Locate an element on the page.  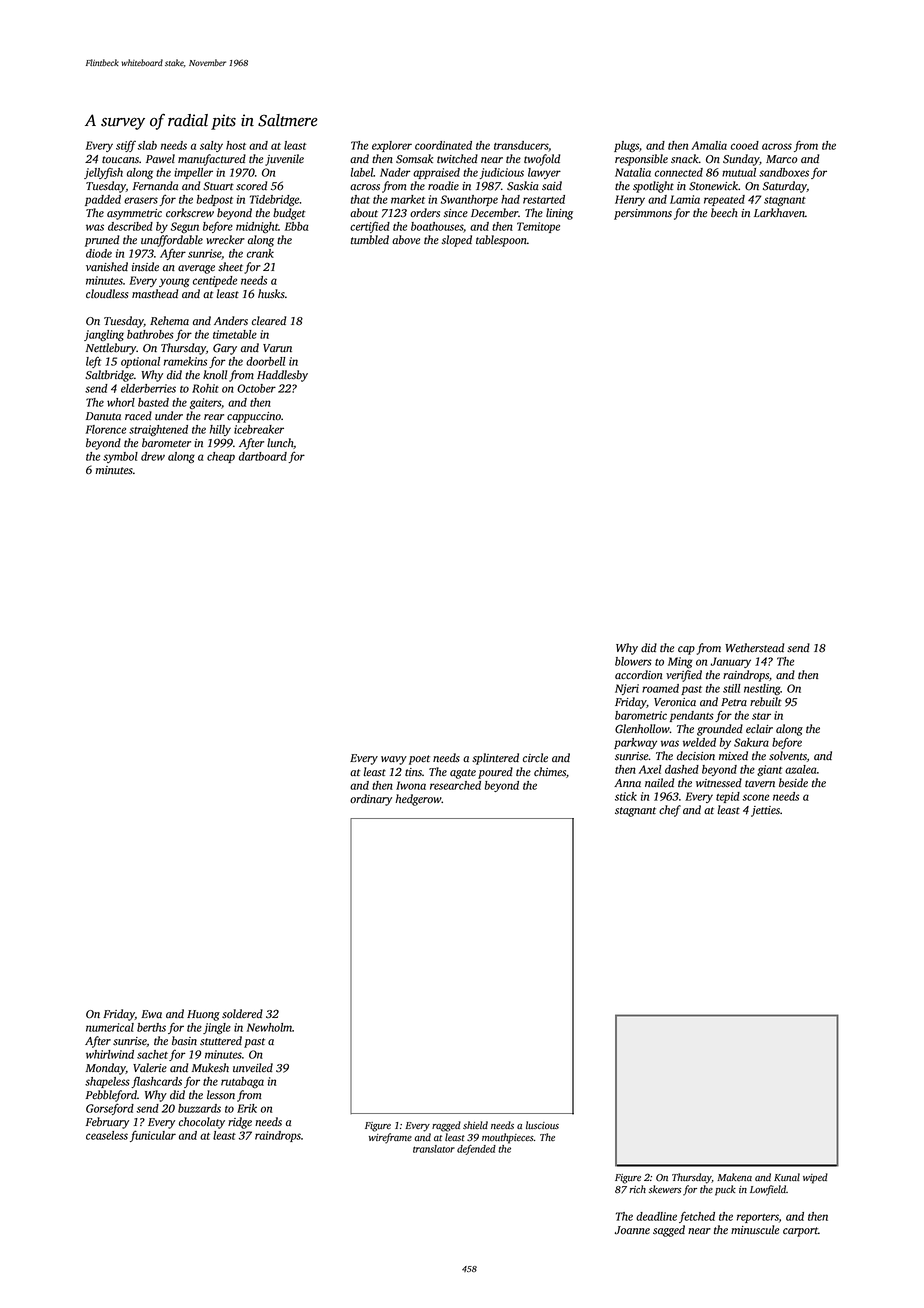
Temitope is located at coordinates (538, 227).
